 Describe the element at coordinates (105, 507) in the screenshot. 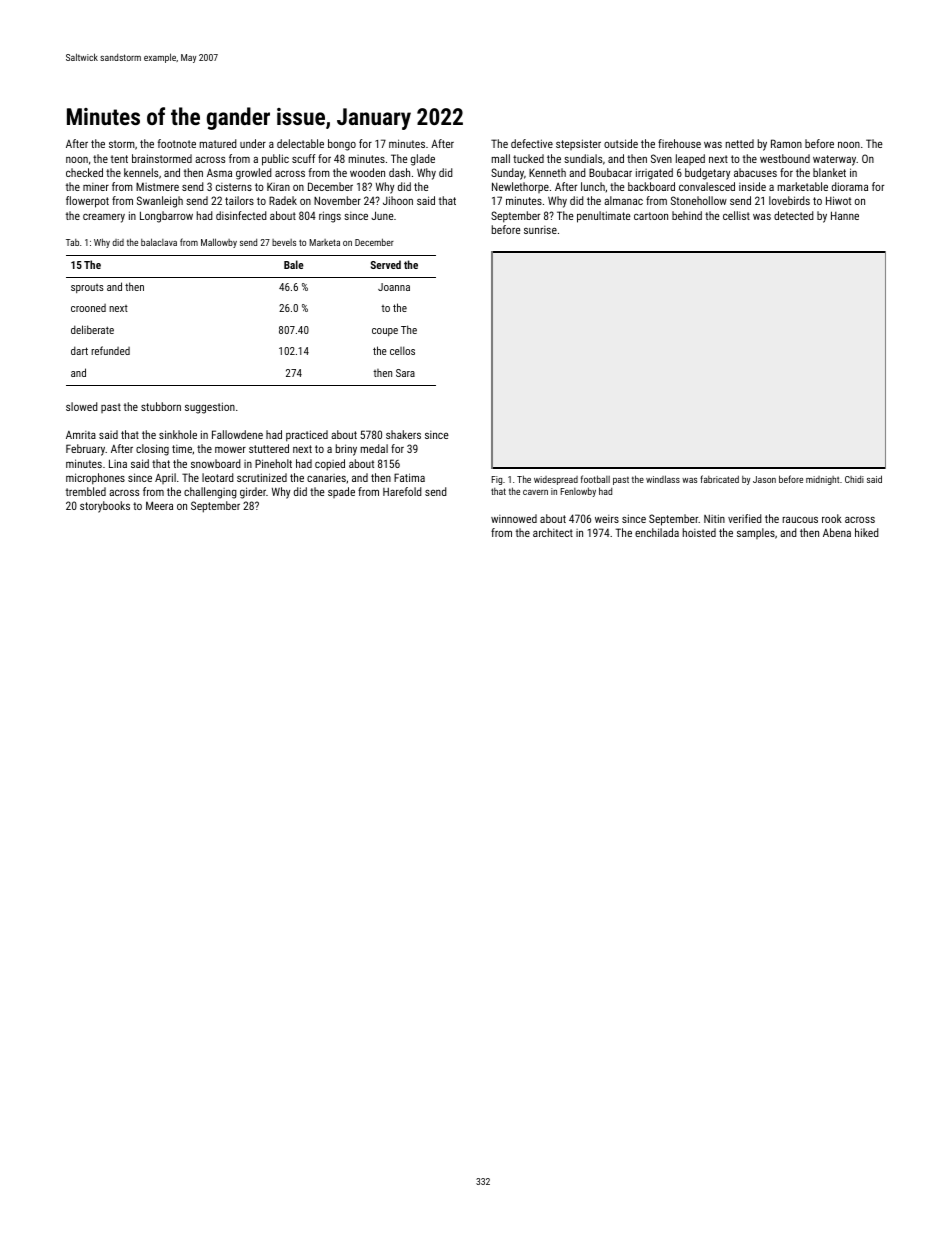

I see `storybooks` at that location.
